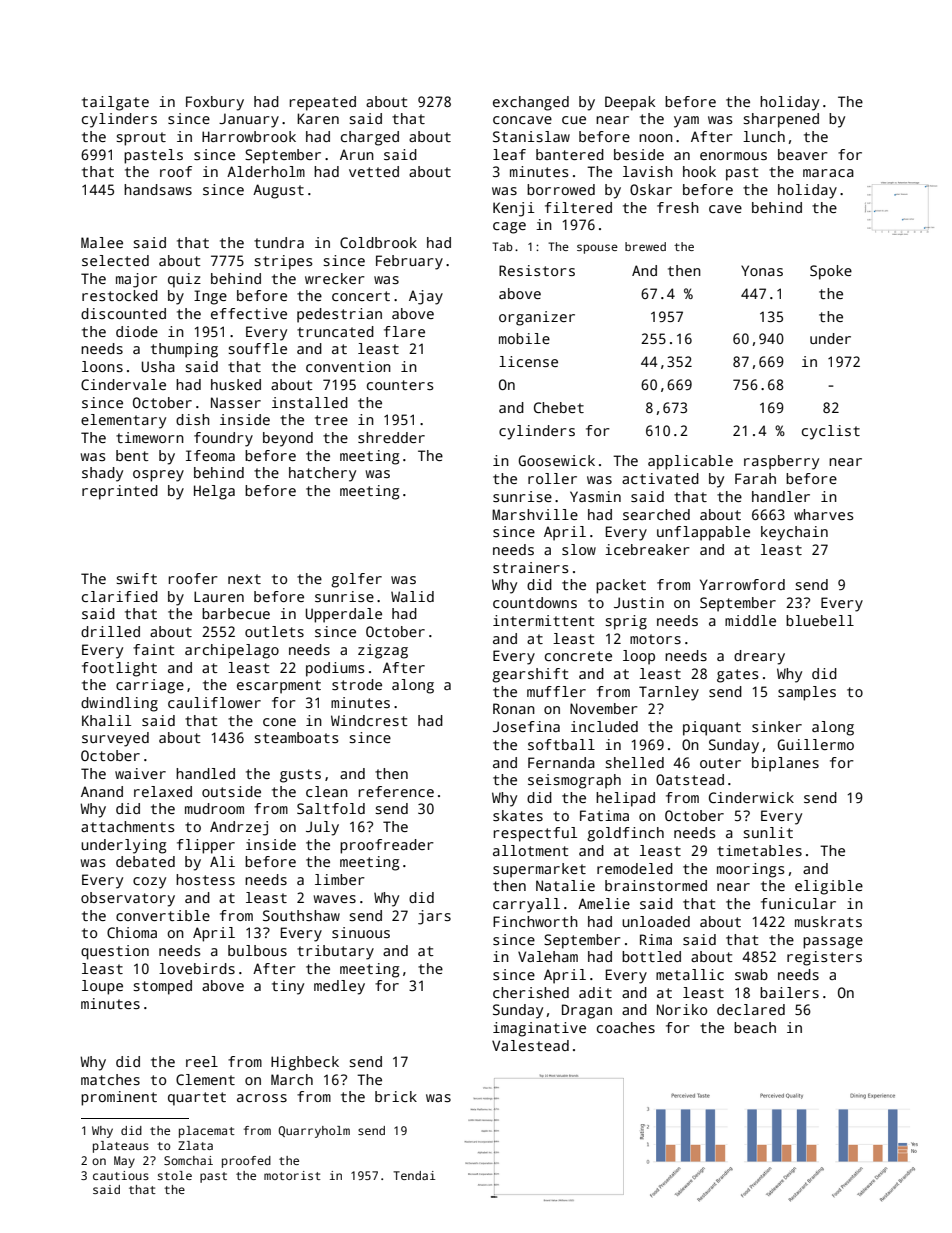 The width and height of the screenshot is (952, 1233). What do you see at coordinates (656, 514) in the screenshot?
I see `searched` at bounding box center [656, 514].
